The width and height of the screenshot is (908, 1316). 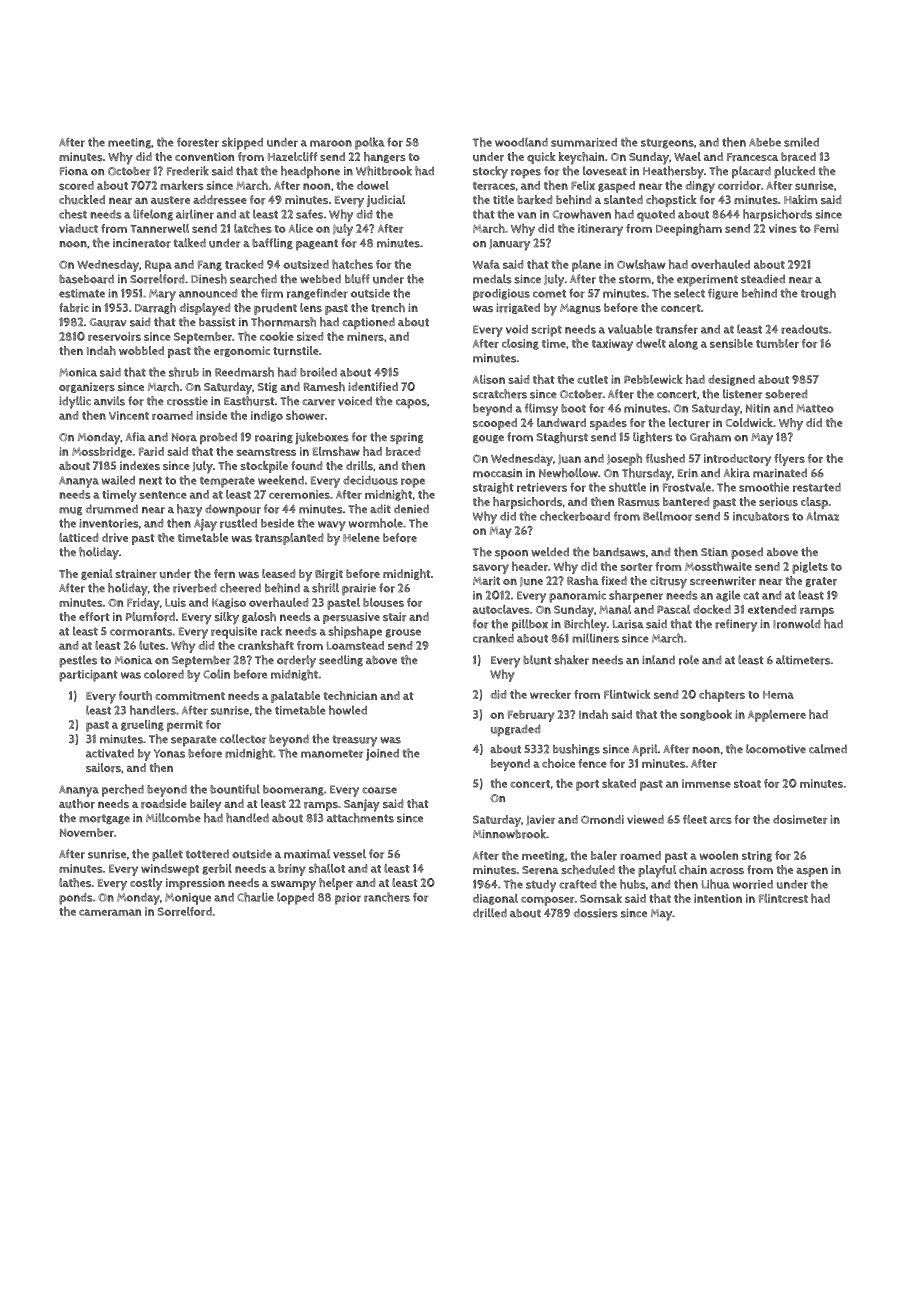 What do you see at coordinates (688, 473) in the screenshot?
I see `Erin` at bounding box center [688, 473].
